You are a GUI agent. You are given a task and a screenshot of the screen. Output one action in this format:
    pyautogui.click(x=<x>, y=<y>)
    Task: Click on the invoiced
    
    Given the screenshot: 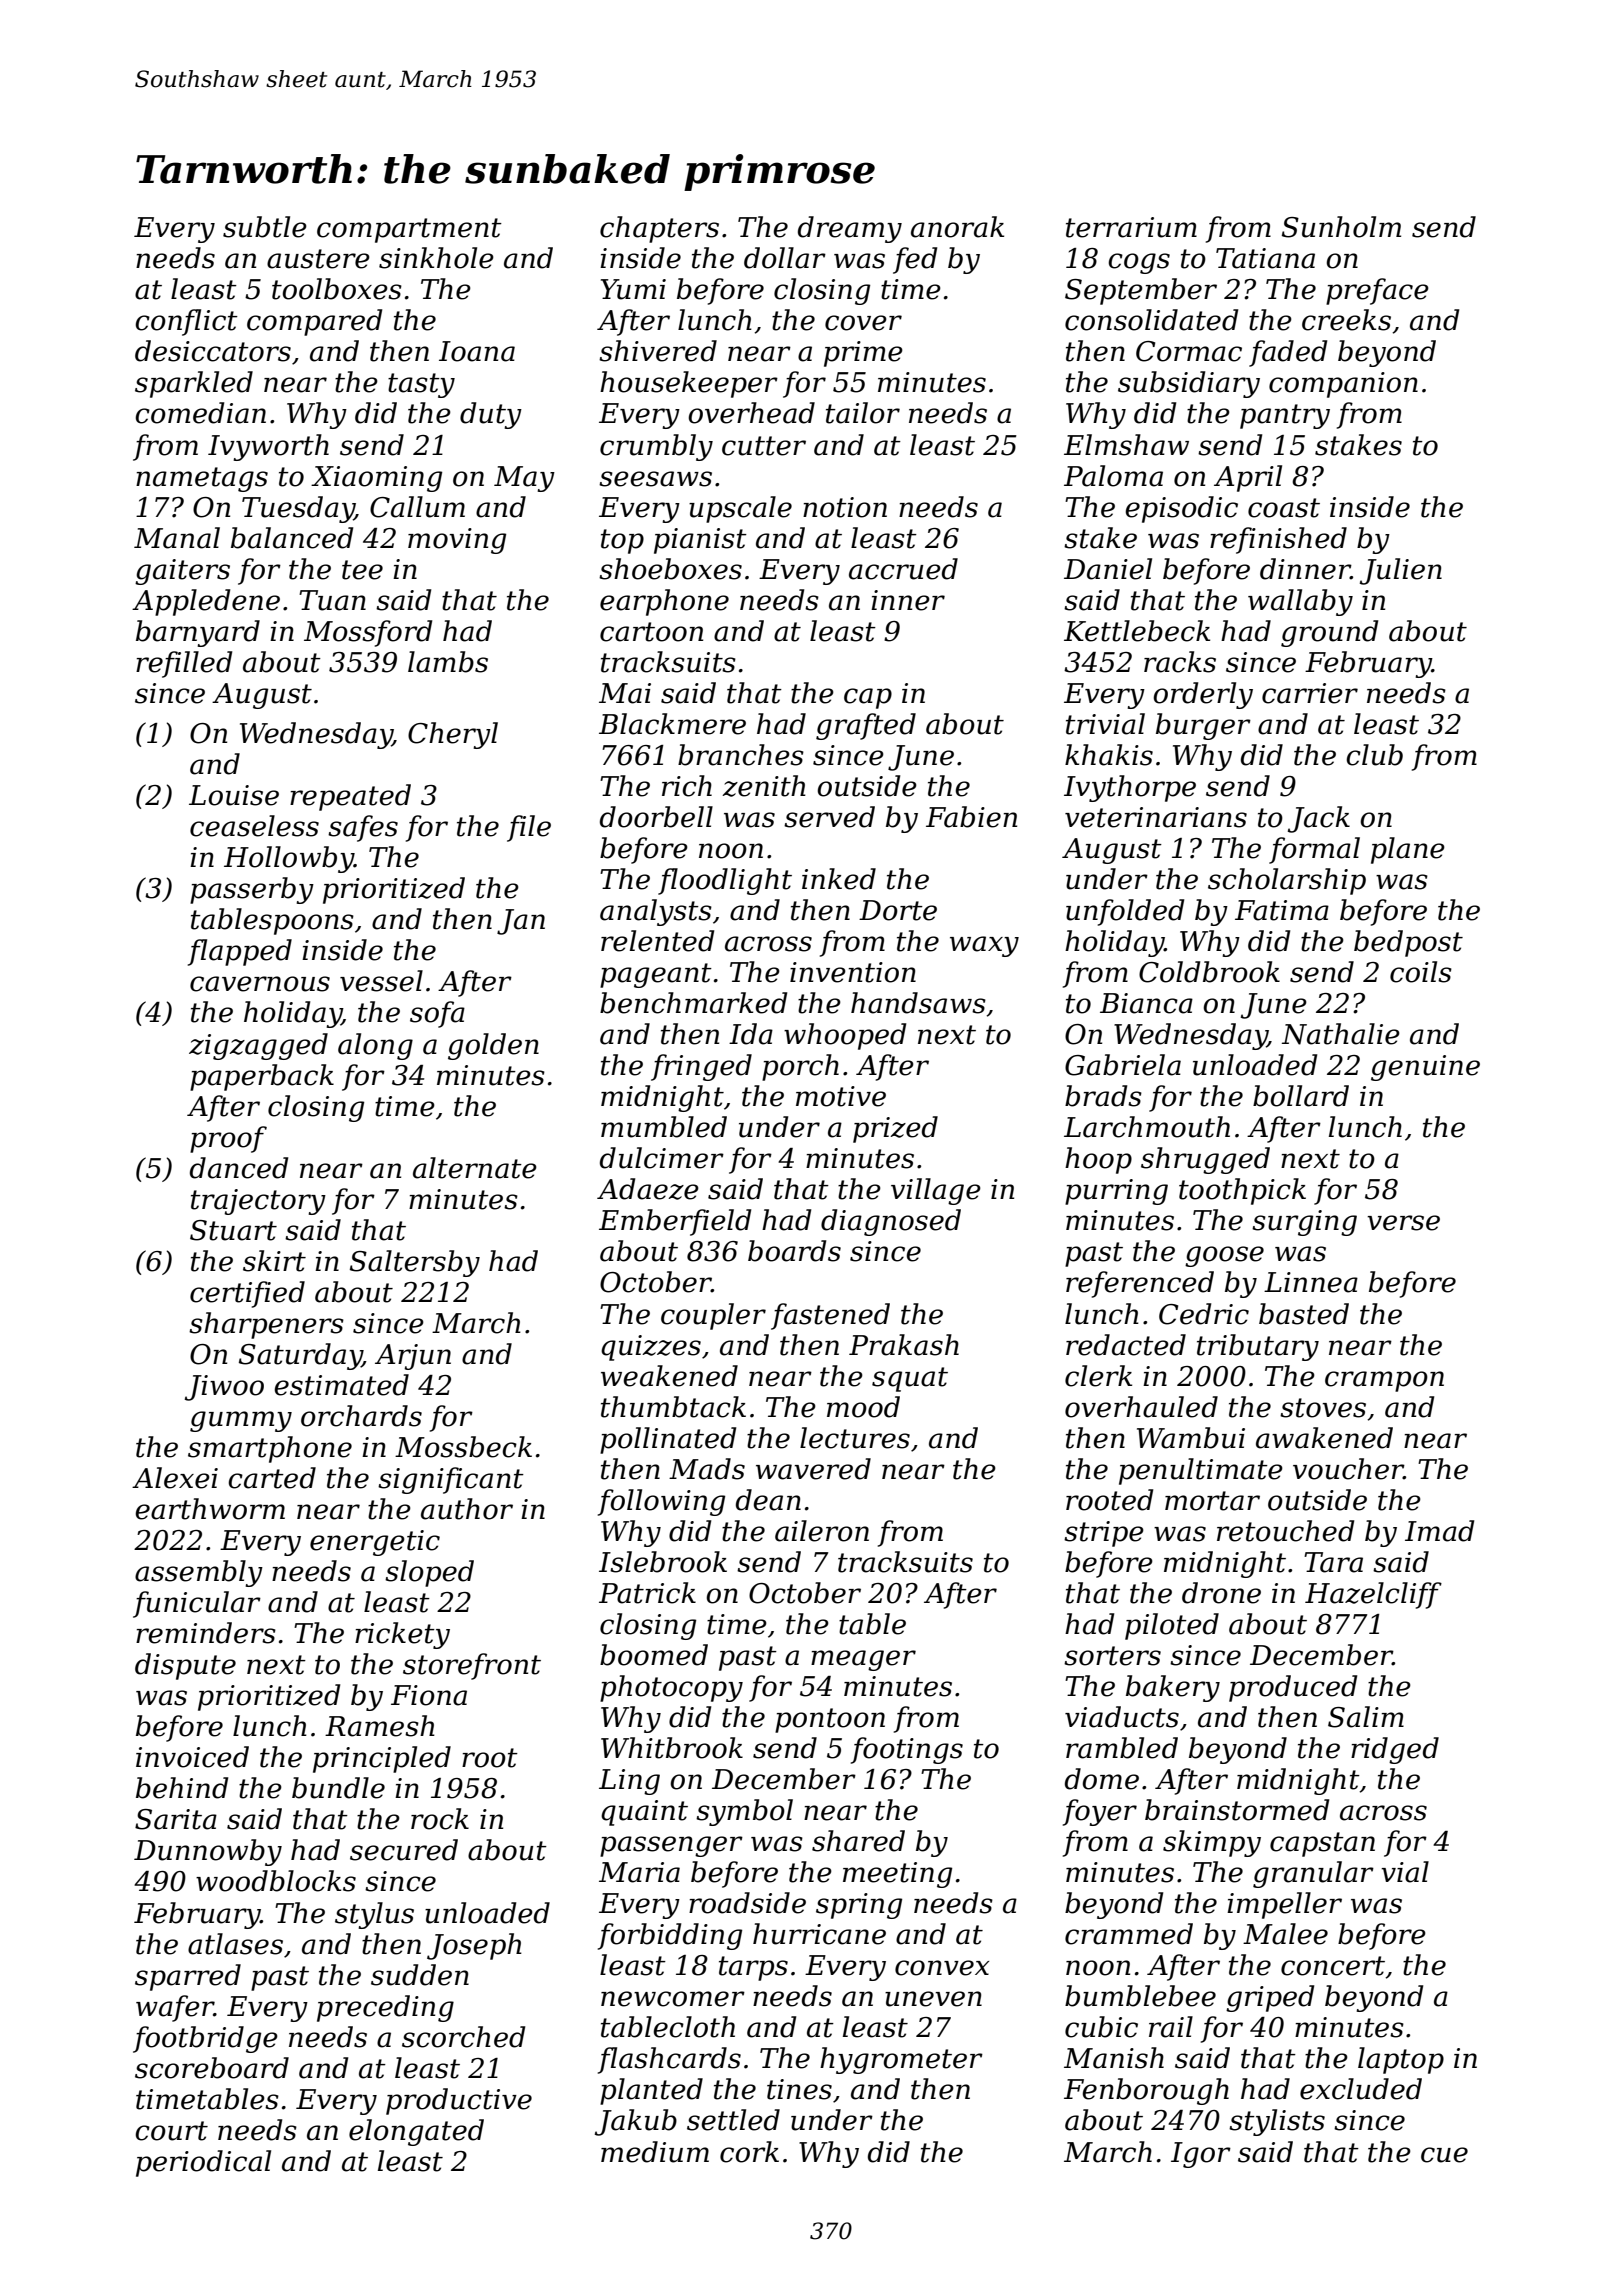 What is the action you would take?
    pyautogui.click(x=192, y=1757)
